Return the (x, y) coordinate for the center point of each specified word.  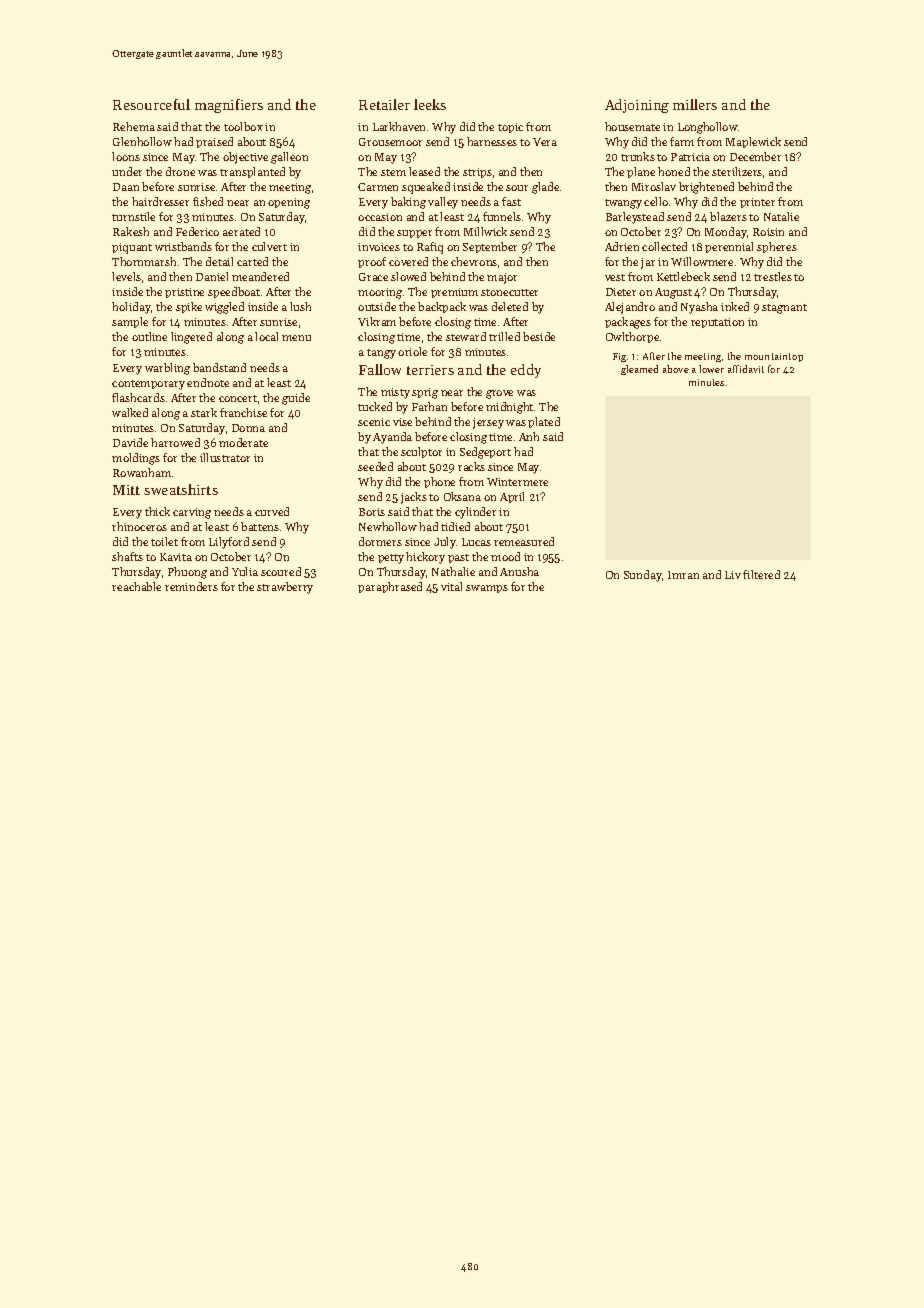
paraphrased (390, 587)
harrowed (175, 442)
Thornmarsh (144, 261)
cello (656, 201)
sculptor (421, 452)
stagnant (784, 309)
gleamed (639, 370)
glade (545, 188)
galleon (289, 158)
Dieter (621, 292)
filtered (761, 574)
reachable (136, 586)
